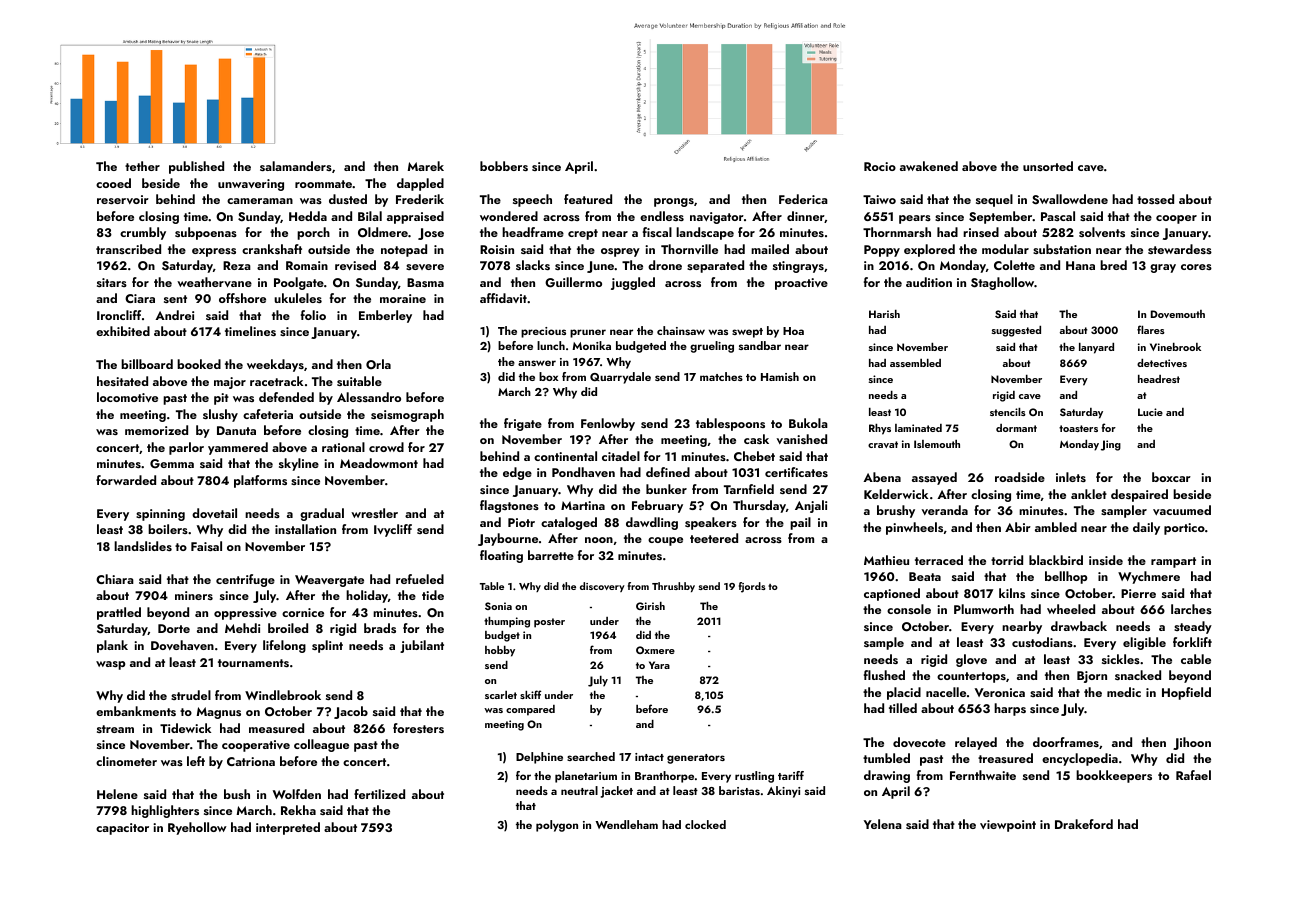 This screenshot has height=924, width=1308. I want to click on interpreted, so click(288, 828).
